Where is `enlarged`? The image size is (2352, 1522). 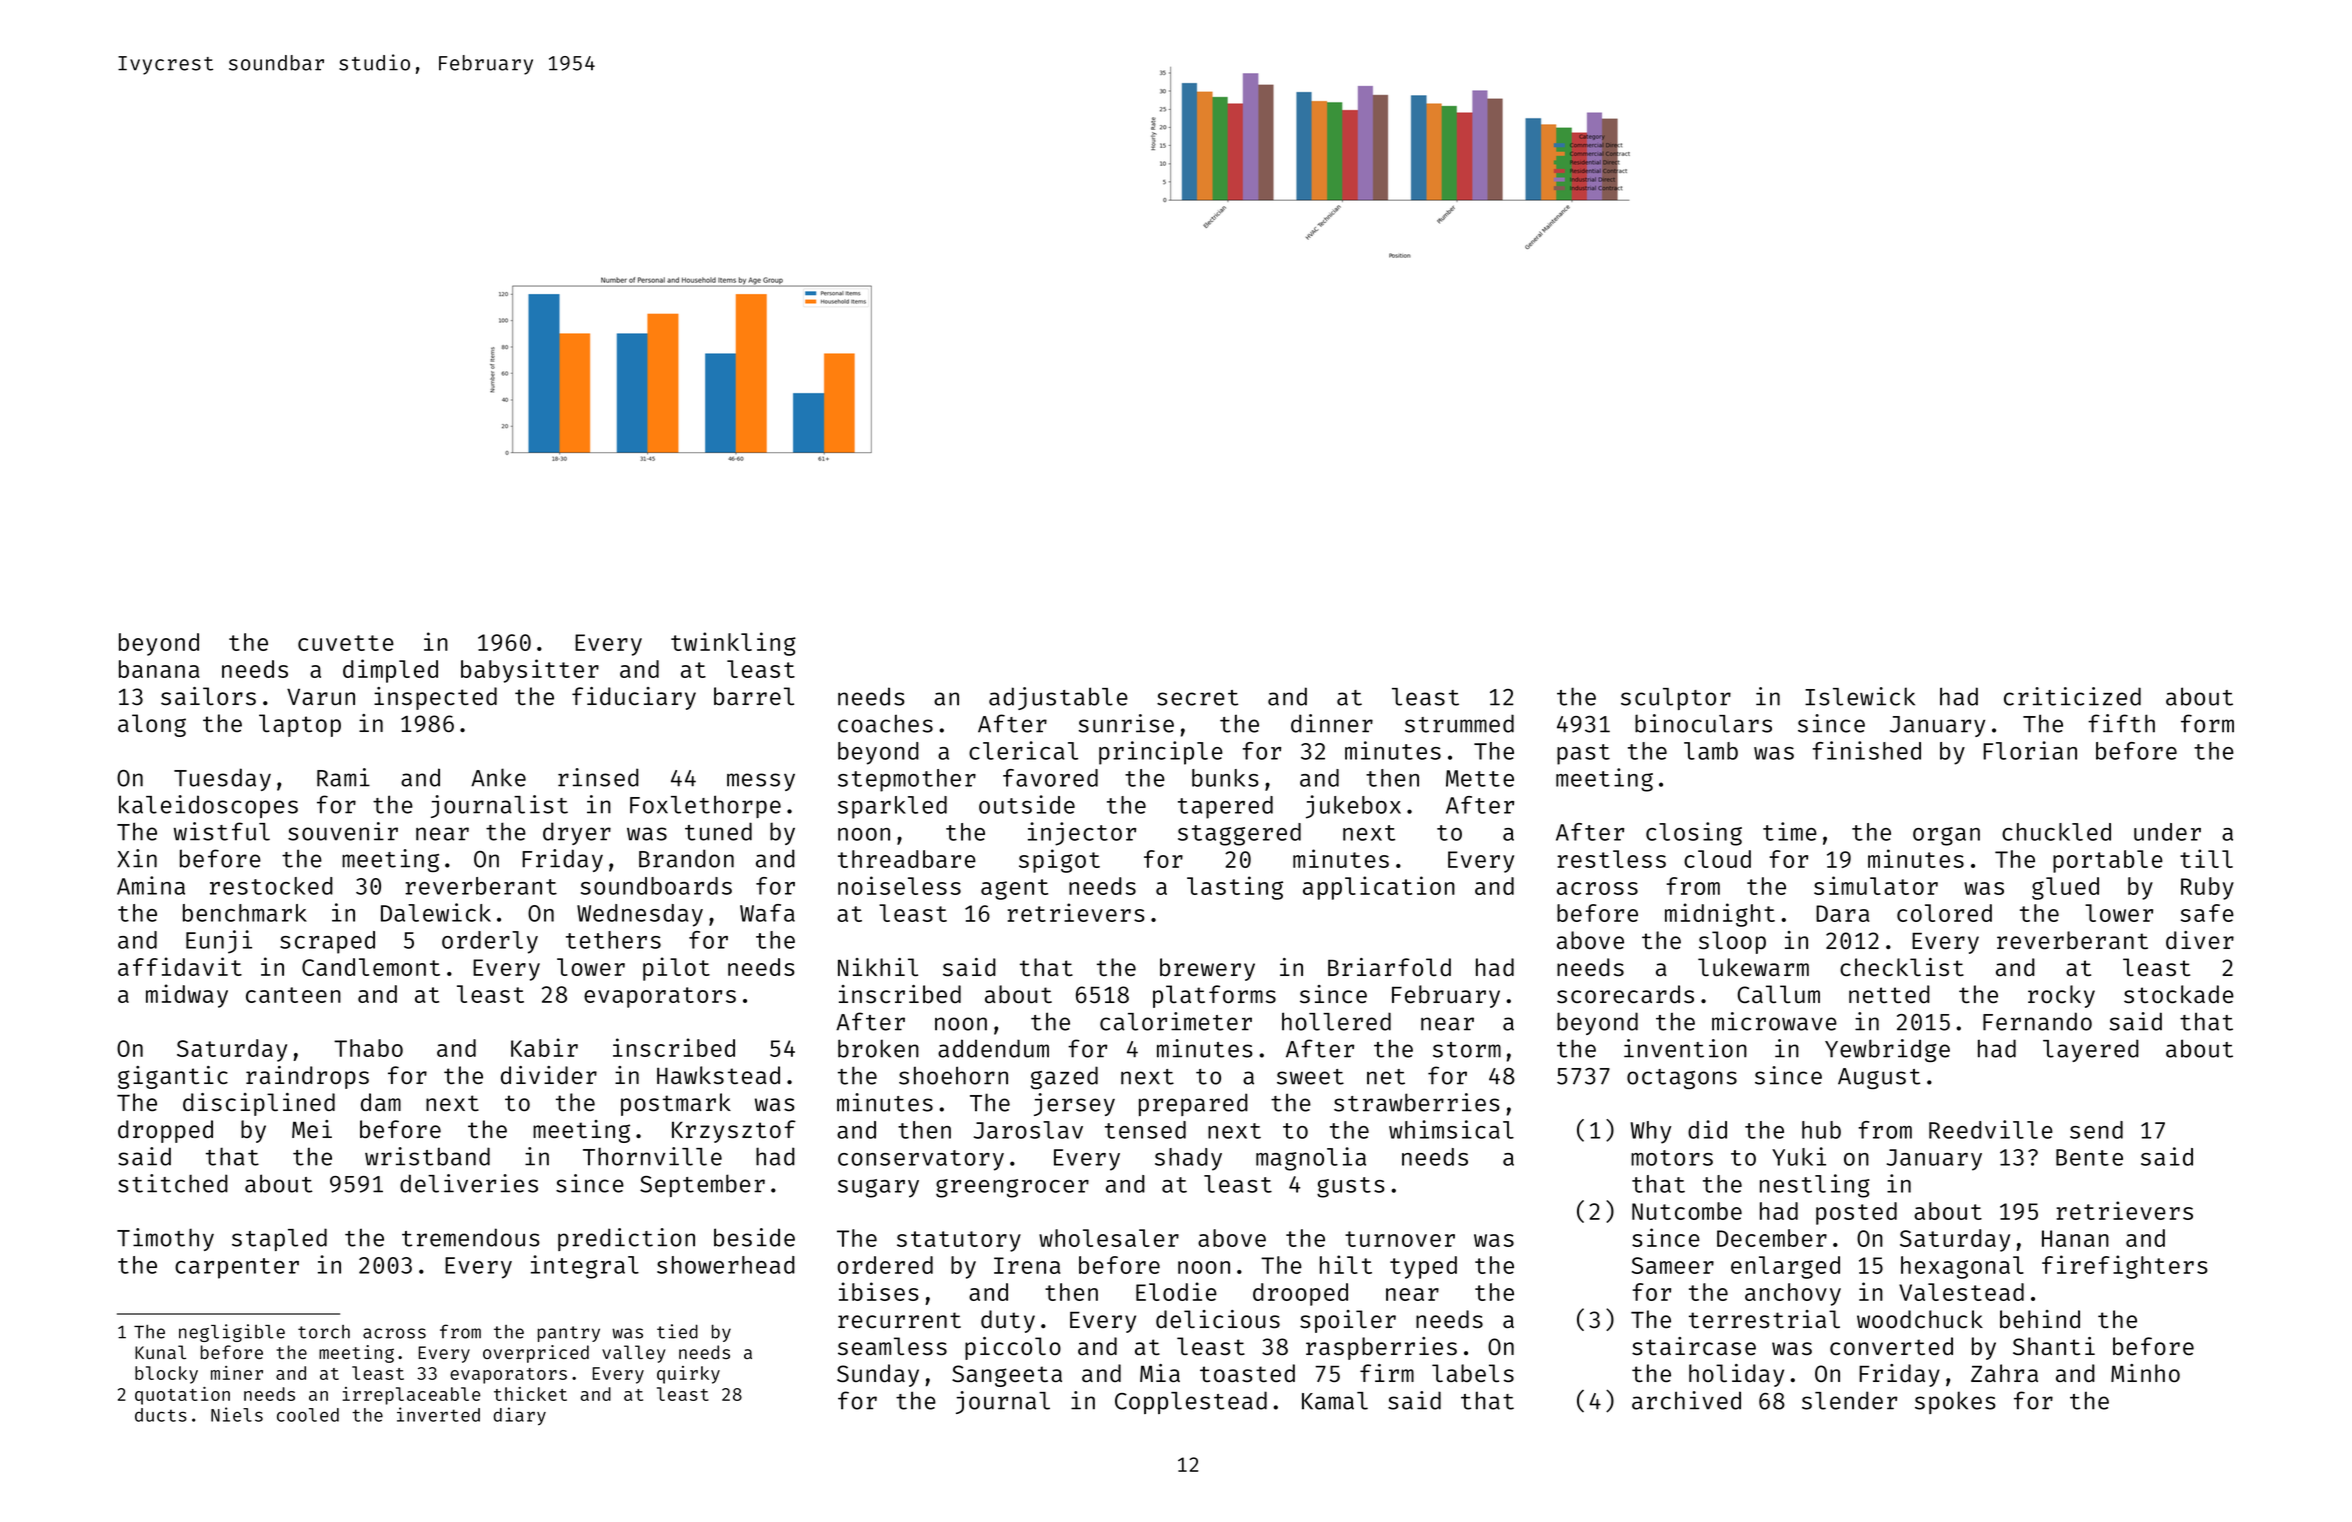 enlarged is located at coordinates (1785, 1267).
